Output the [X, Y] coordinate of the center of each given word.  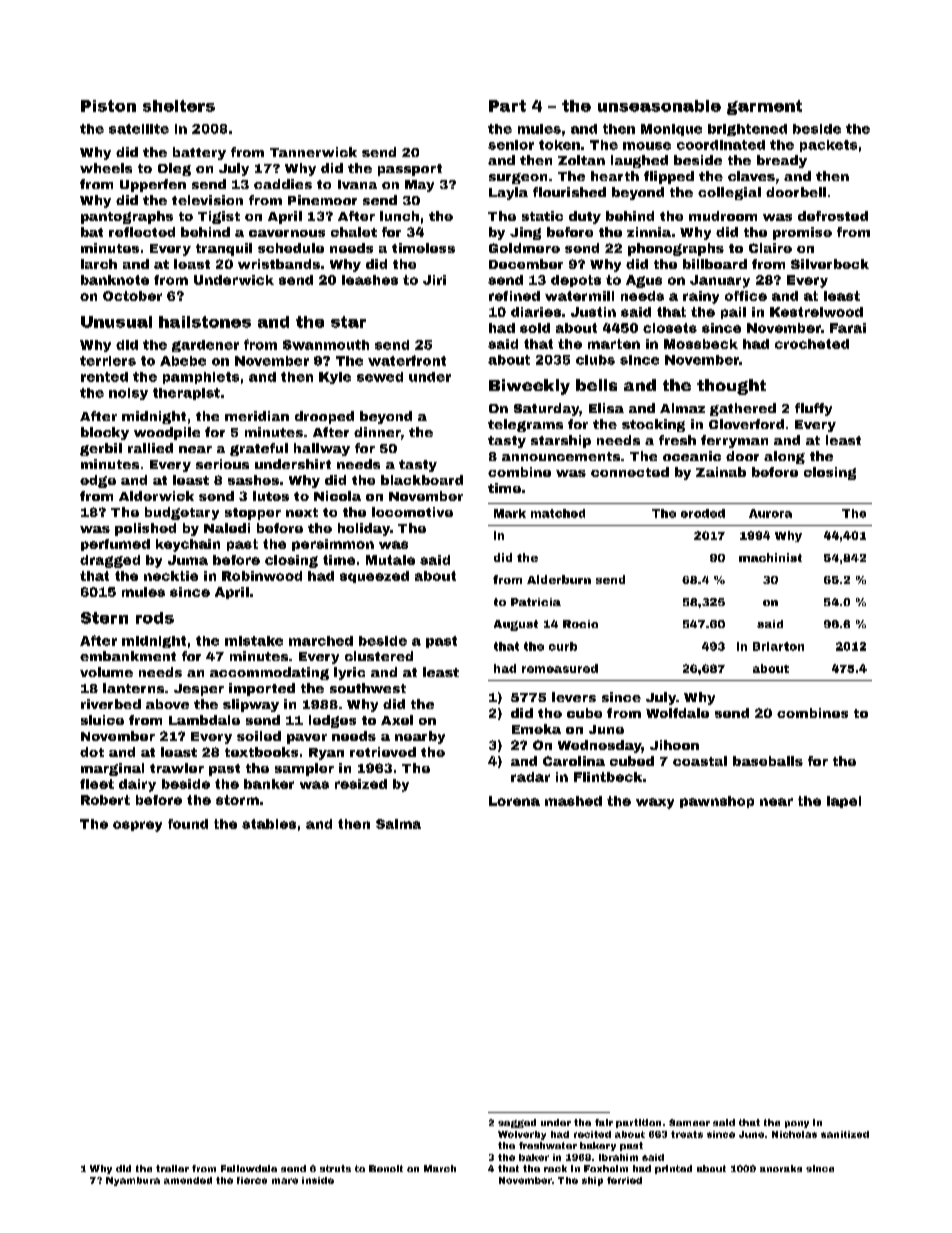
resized [361, 784]
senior [511, 145]
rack [555, 1168]
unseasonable [659, 106]
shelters [179, 106]
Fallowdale [249, 1168]
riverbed [111, 704]
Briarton [778, 646]
